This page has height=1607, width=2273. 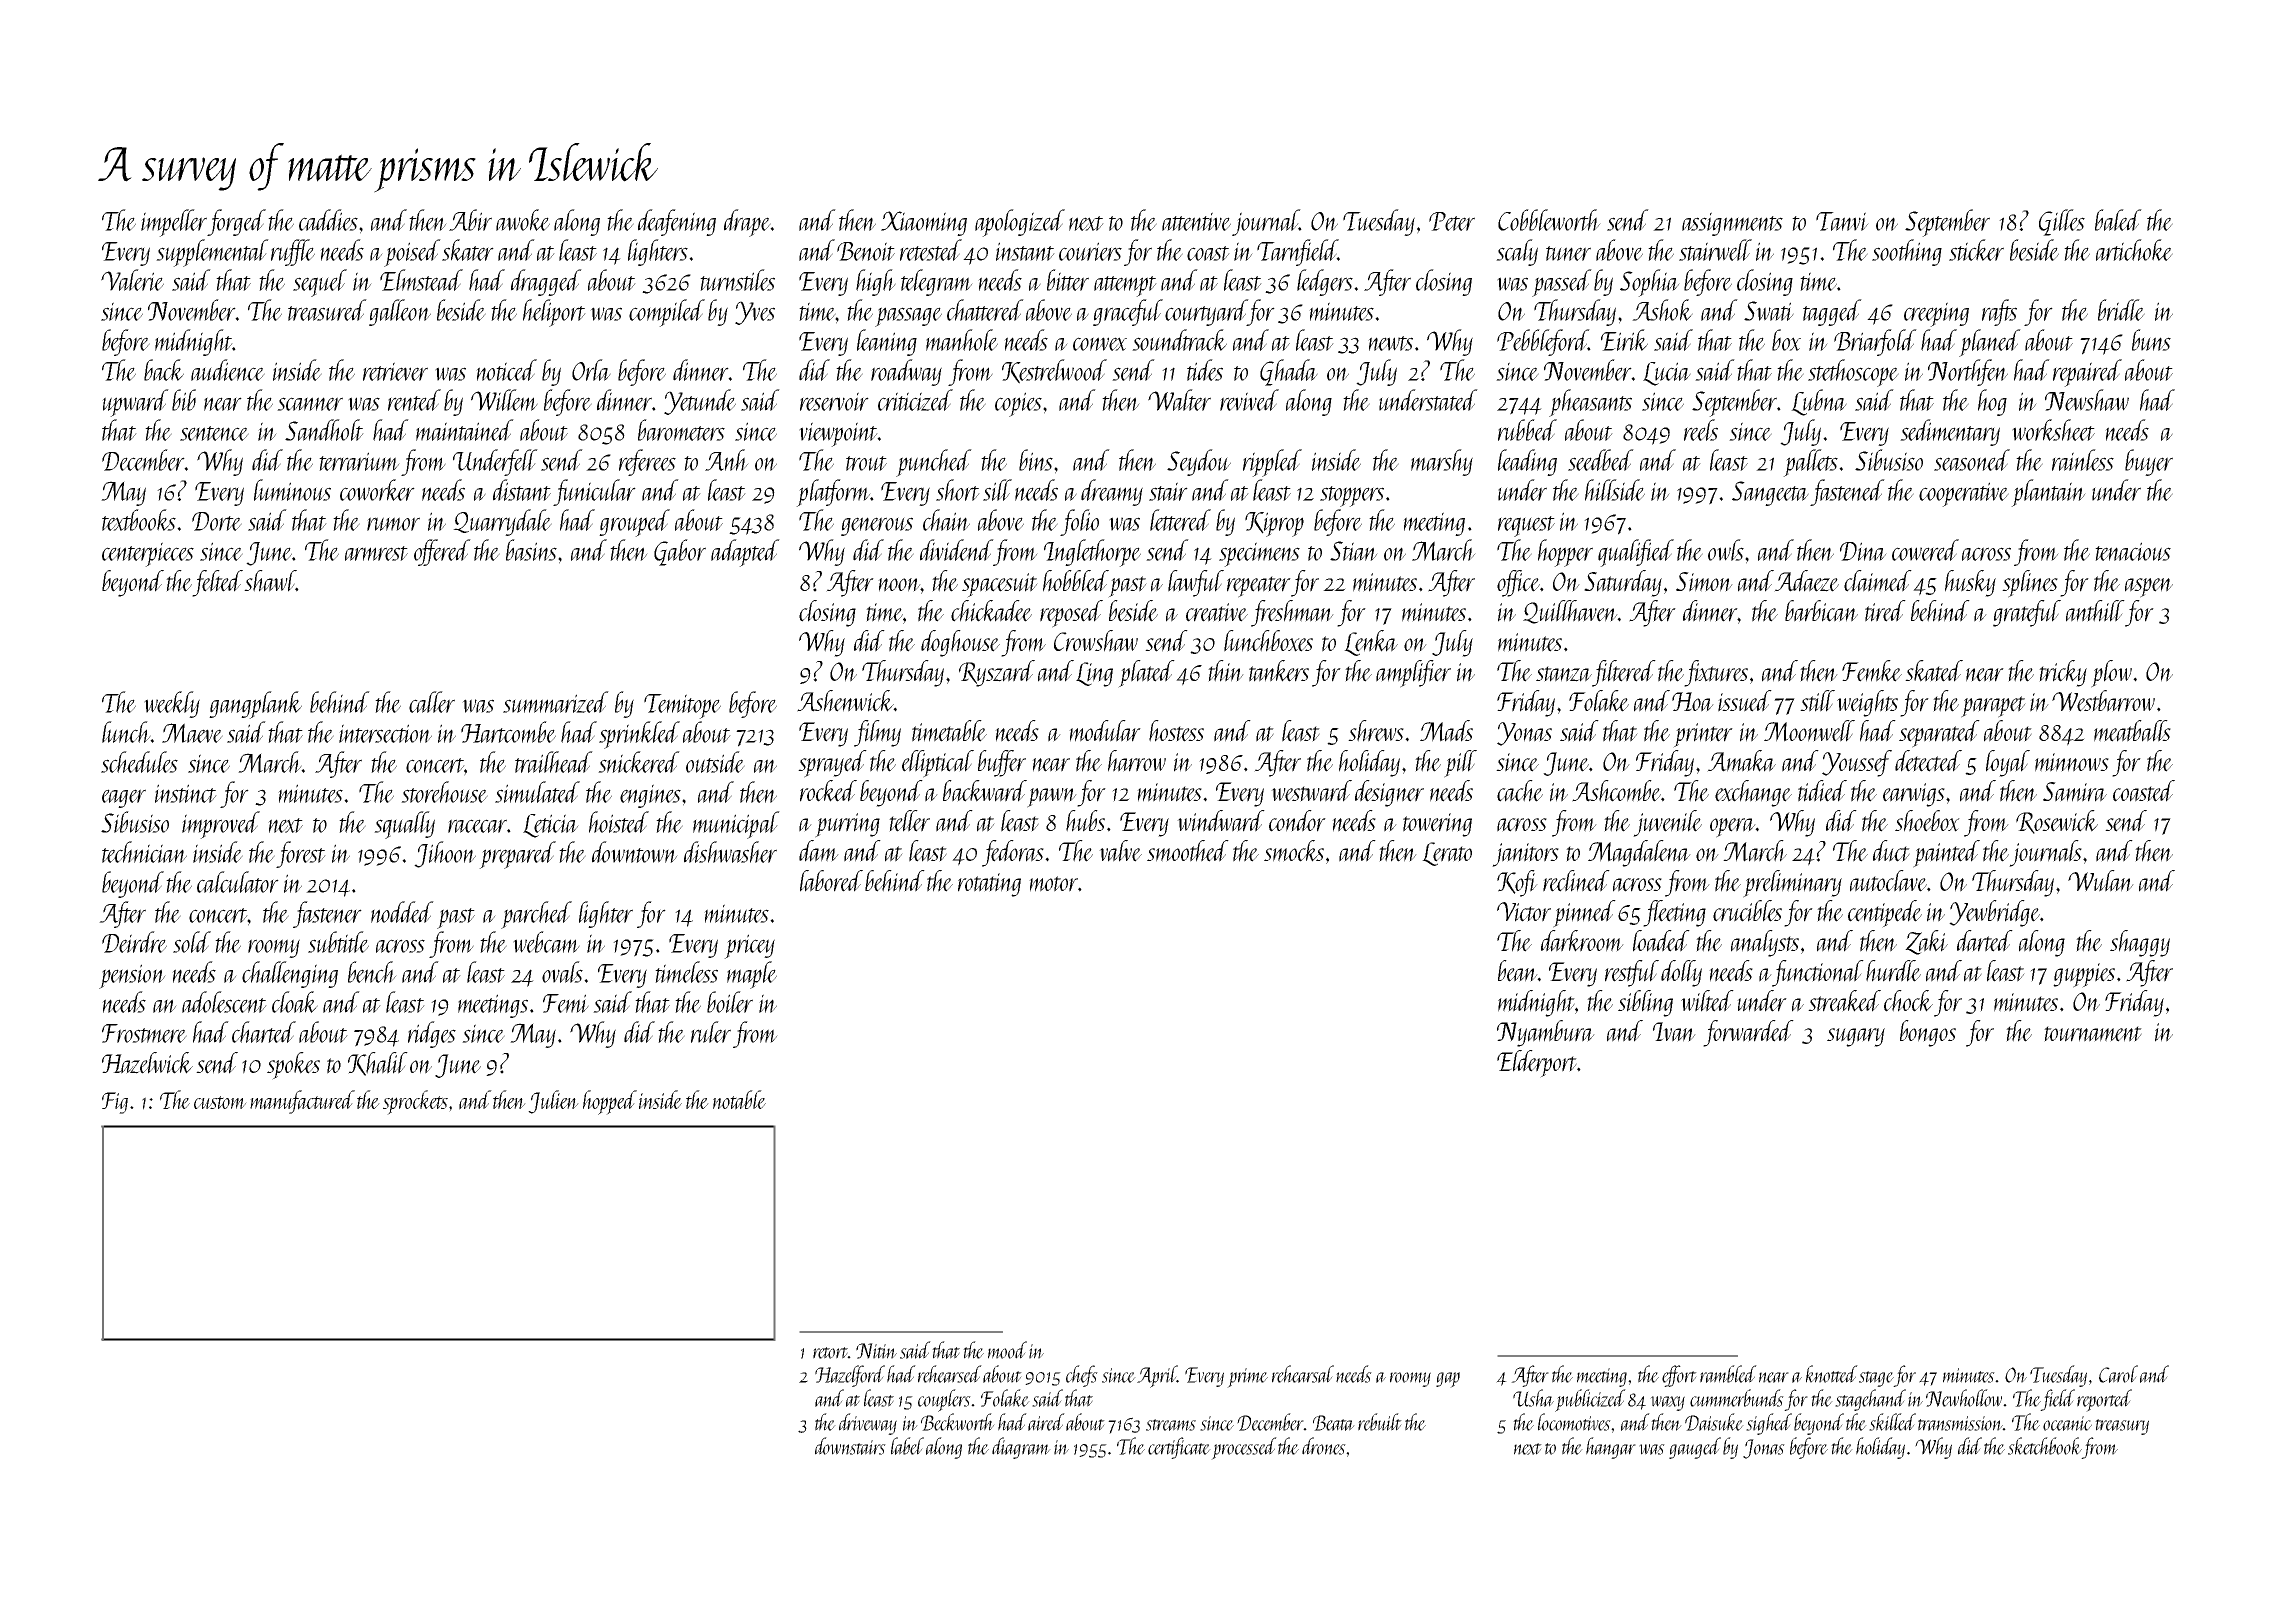 I want to click on attentive, so click(x=1196, y=221).
